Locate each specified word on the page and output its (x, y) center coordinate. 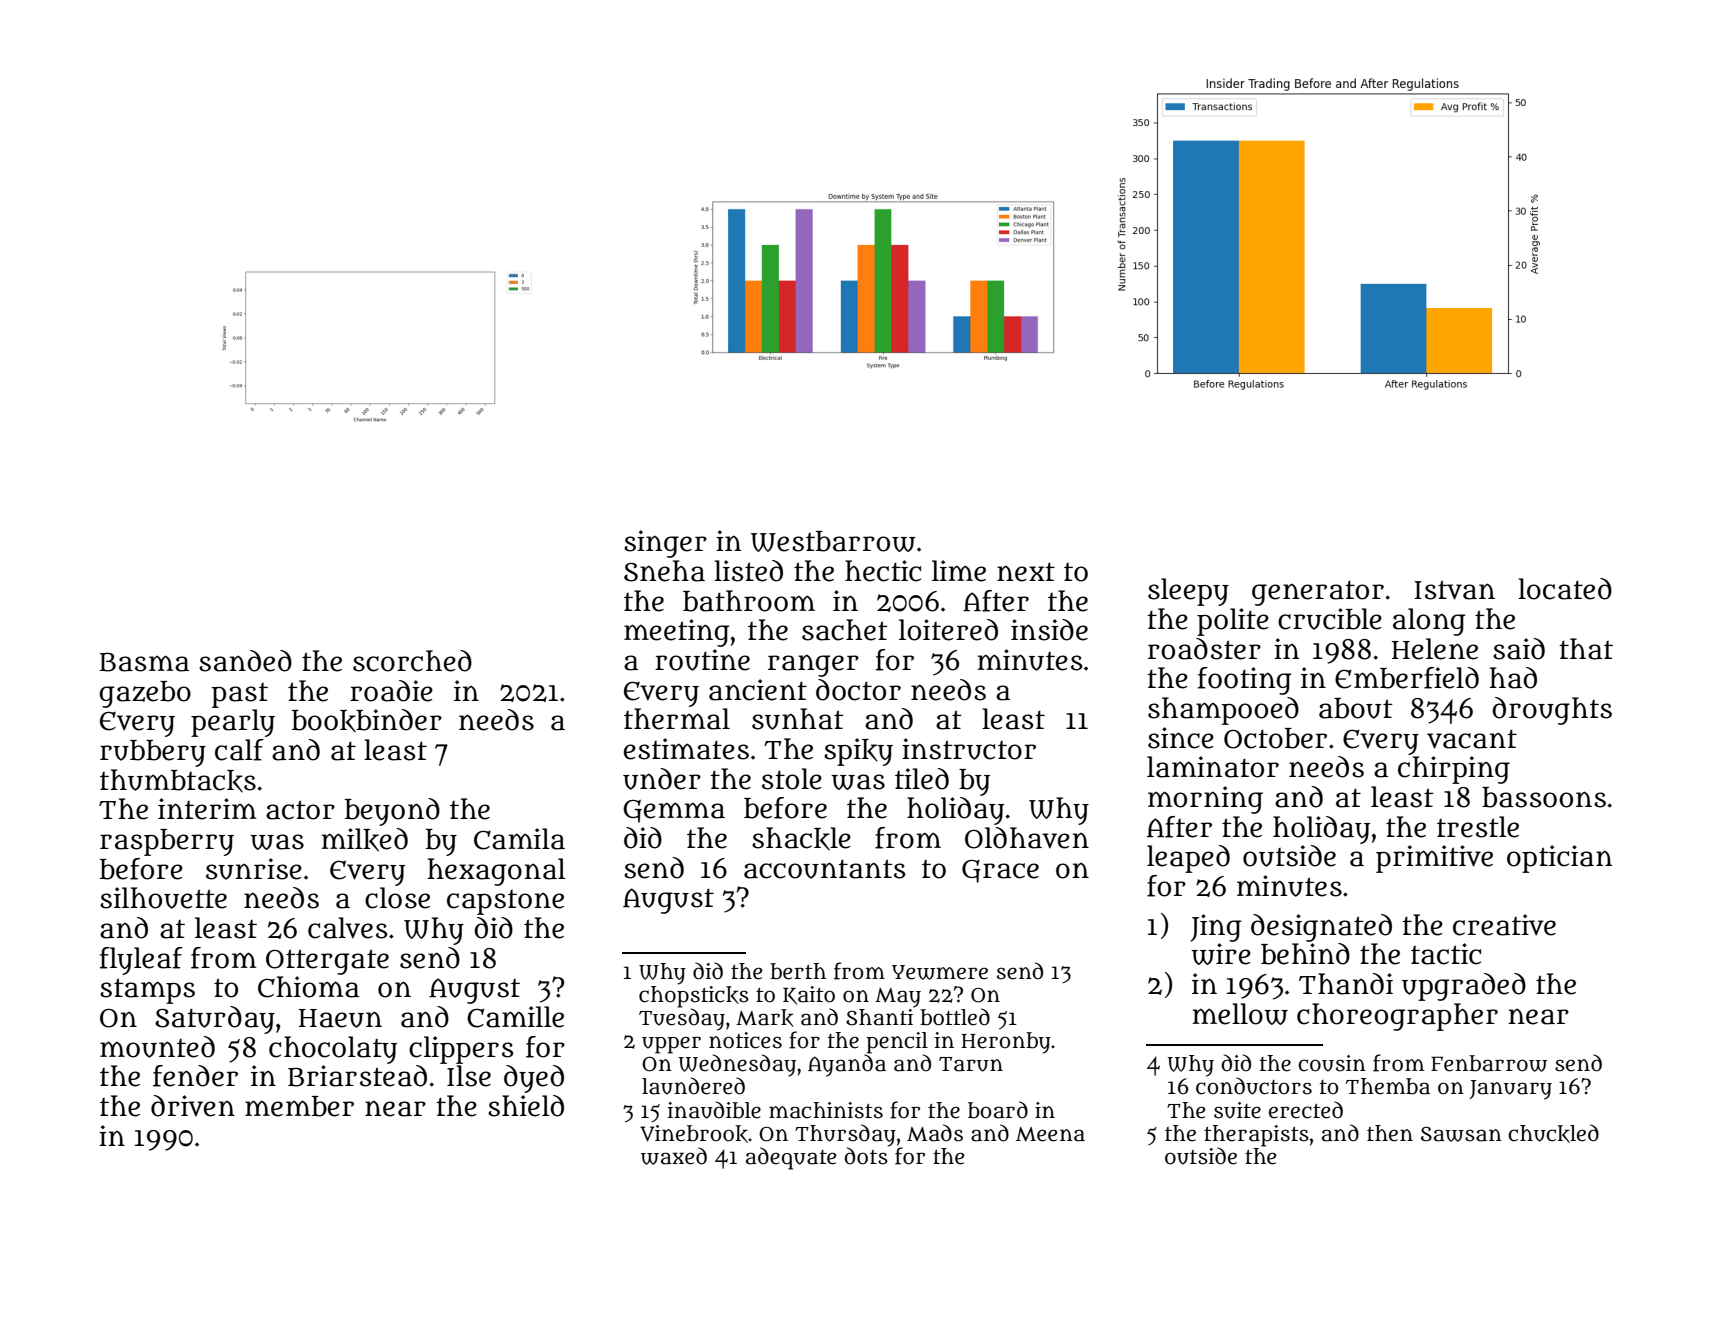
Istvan (1454, 590)
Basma (144, 662)
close (397, 898)
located (1565, 589)
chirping (1454, 770)
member (299, 1106)
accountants (825, 869)
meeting (676, 633)
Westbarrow (833, 541)
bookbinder (367, 721)
